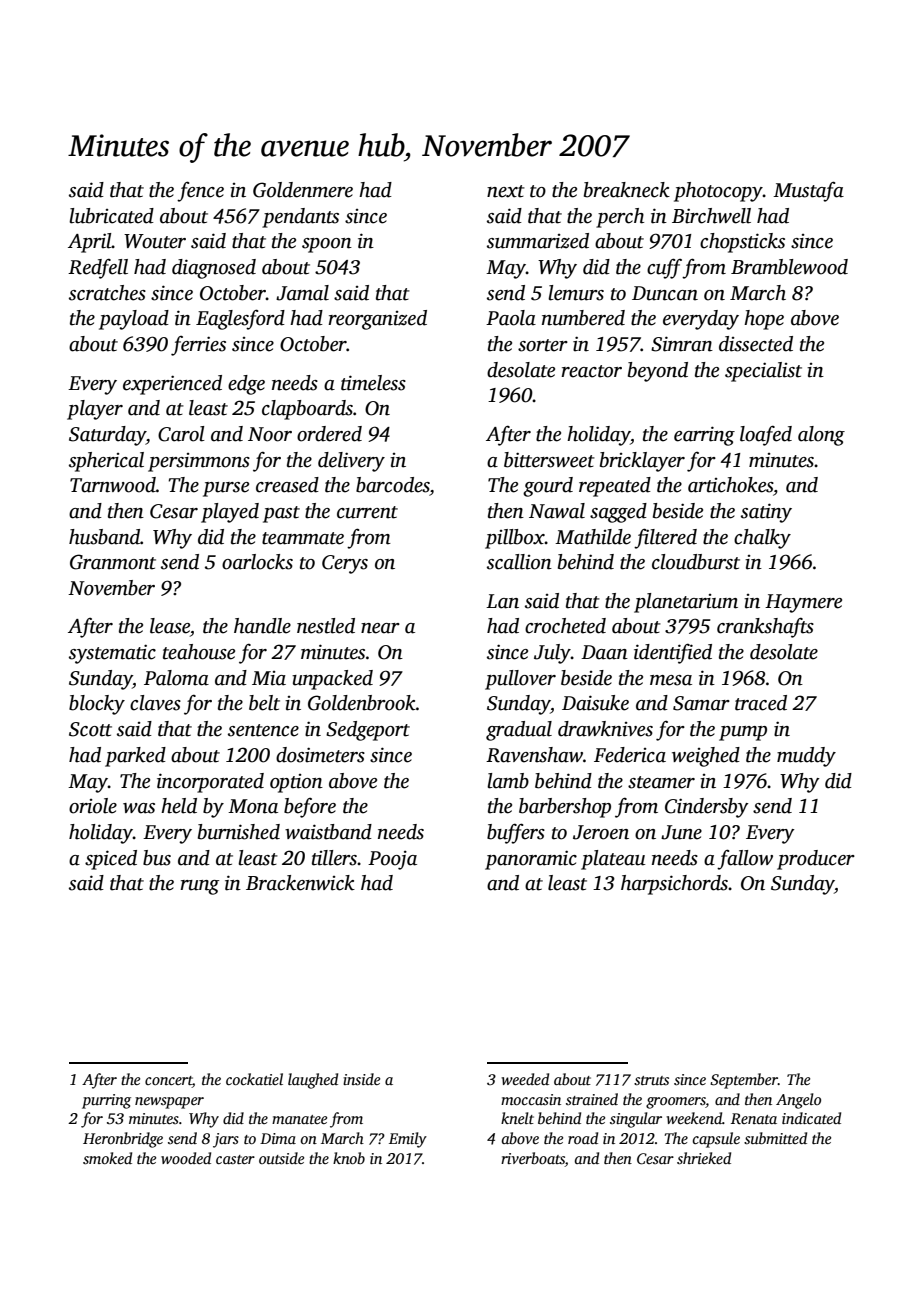 This page has height=1311, width=924. What do you see at coordinates (157, 858) in the page?
I see `bus` at bounding box center [157, 858].
